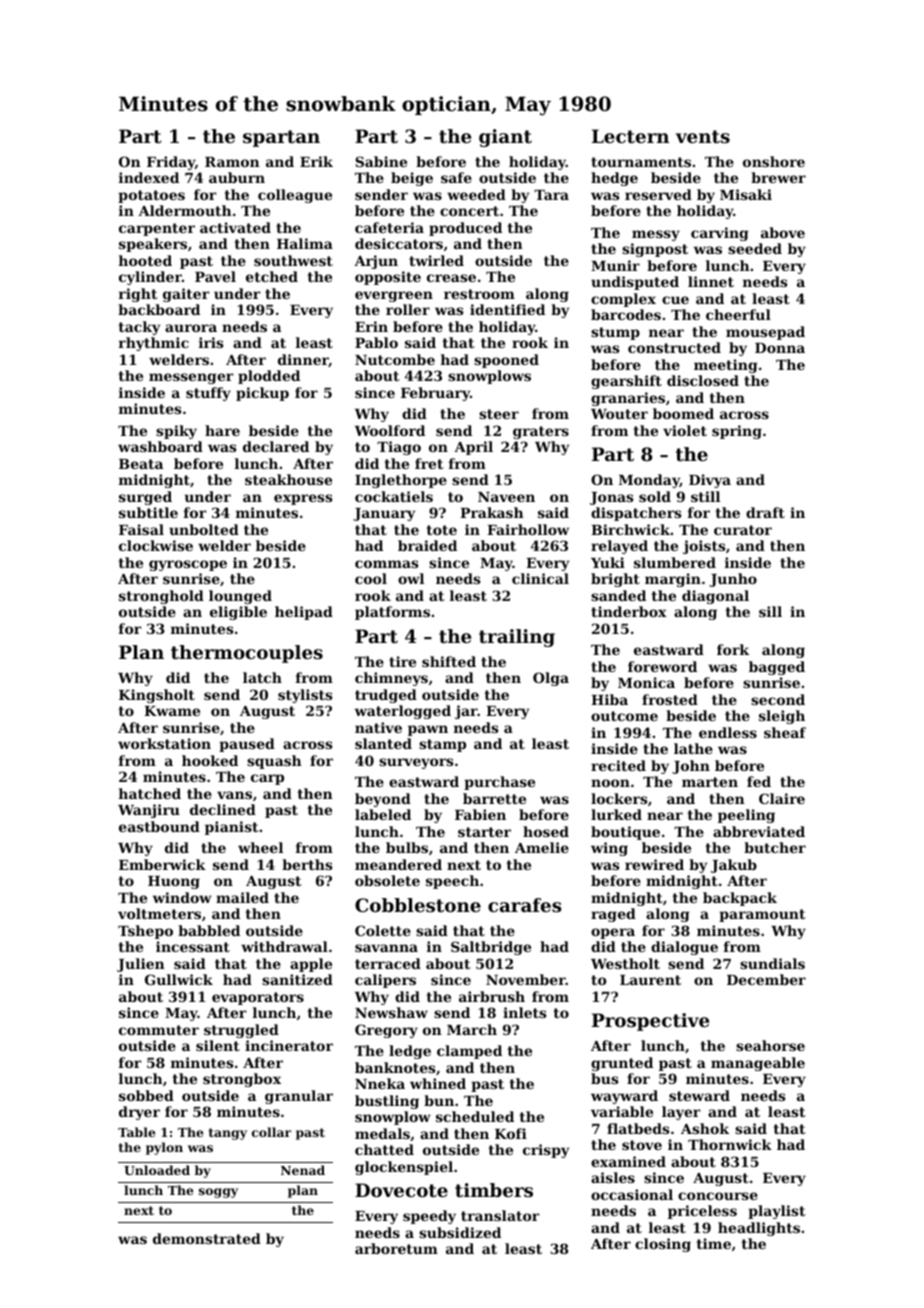 Image resolution: width=924 pixels, height=1308 pixels. Describe the element at coordinates (149, 177) in the screenshot. I see `indexed` at that location.
